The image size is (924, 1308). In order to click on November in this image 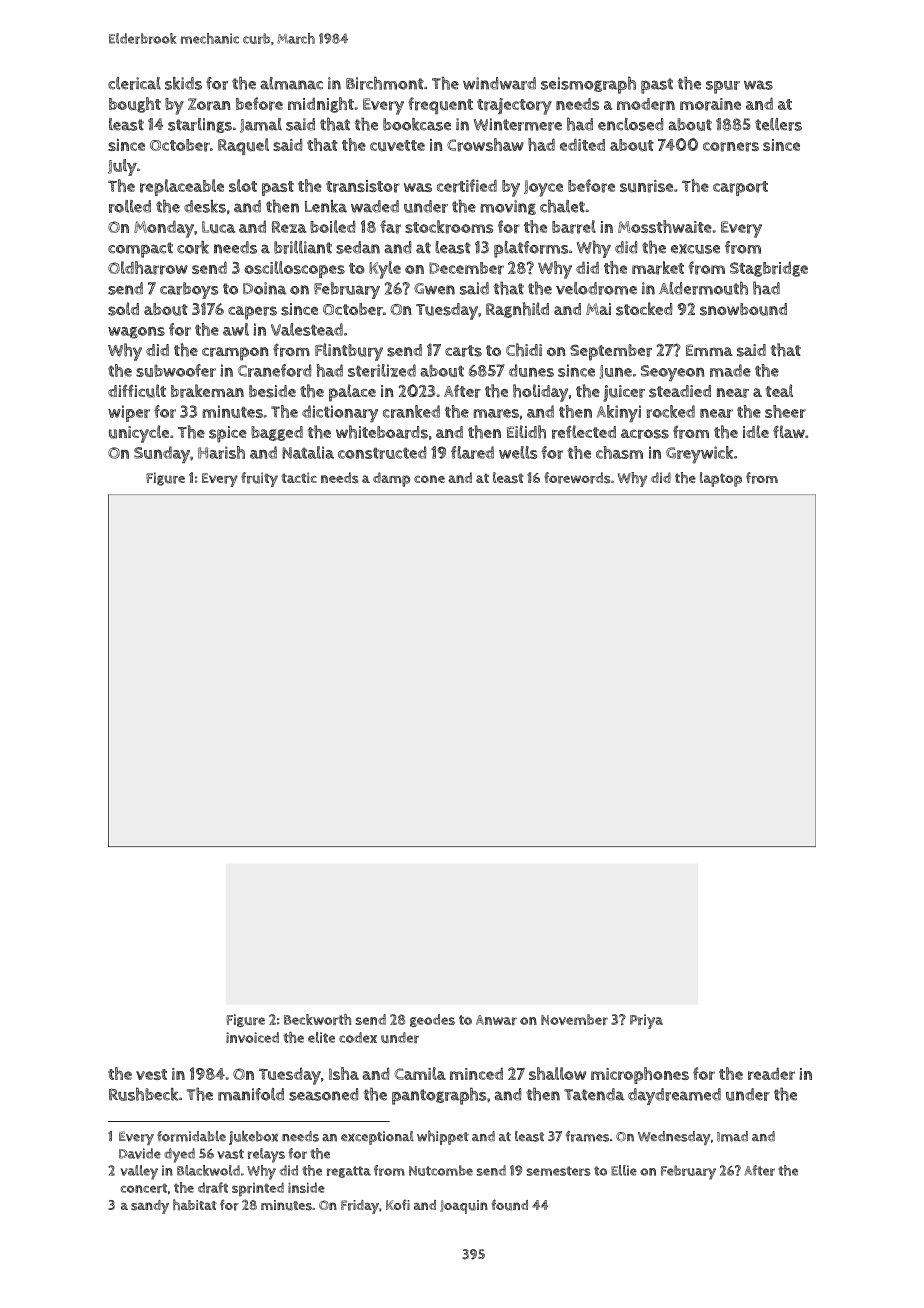, I will do `click(574, 1019)`.
